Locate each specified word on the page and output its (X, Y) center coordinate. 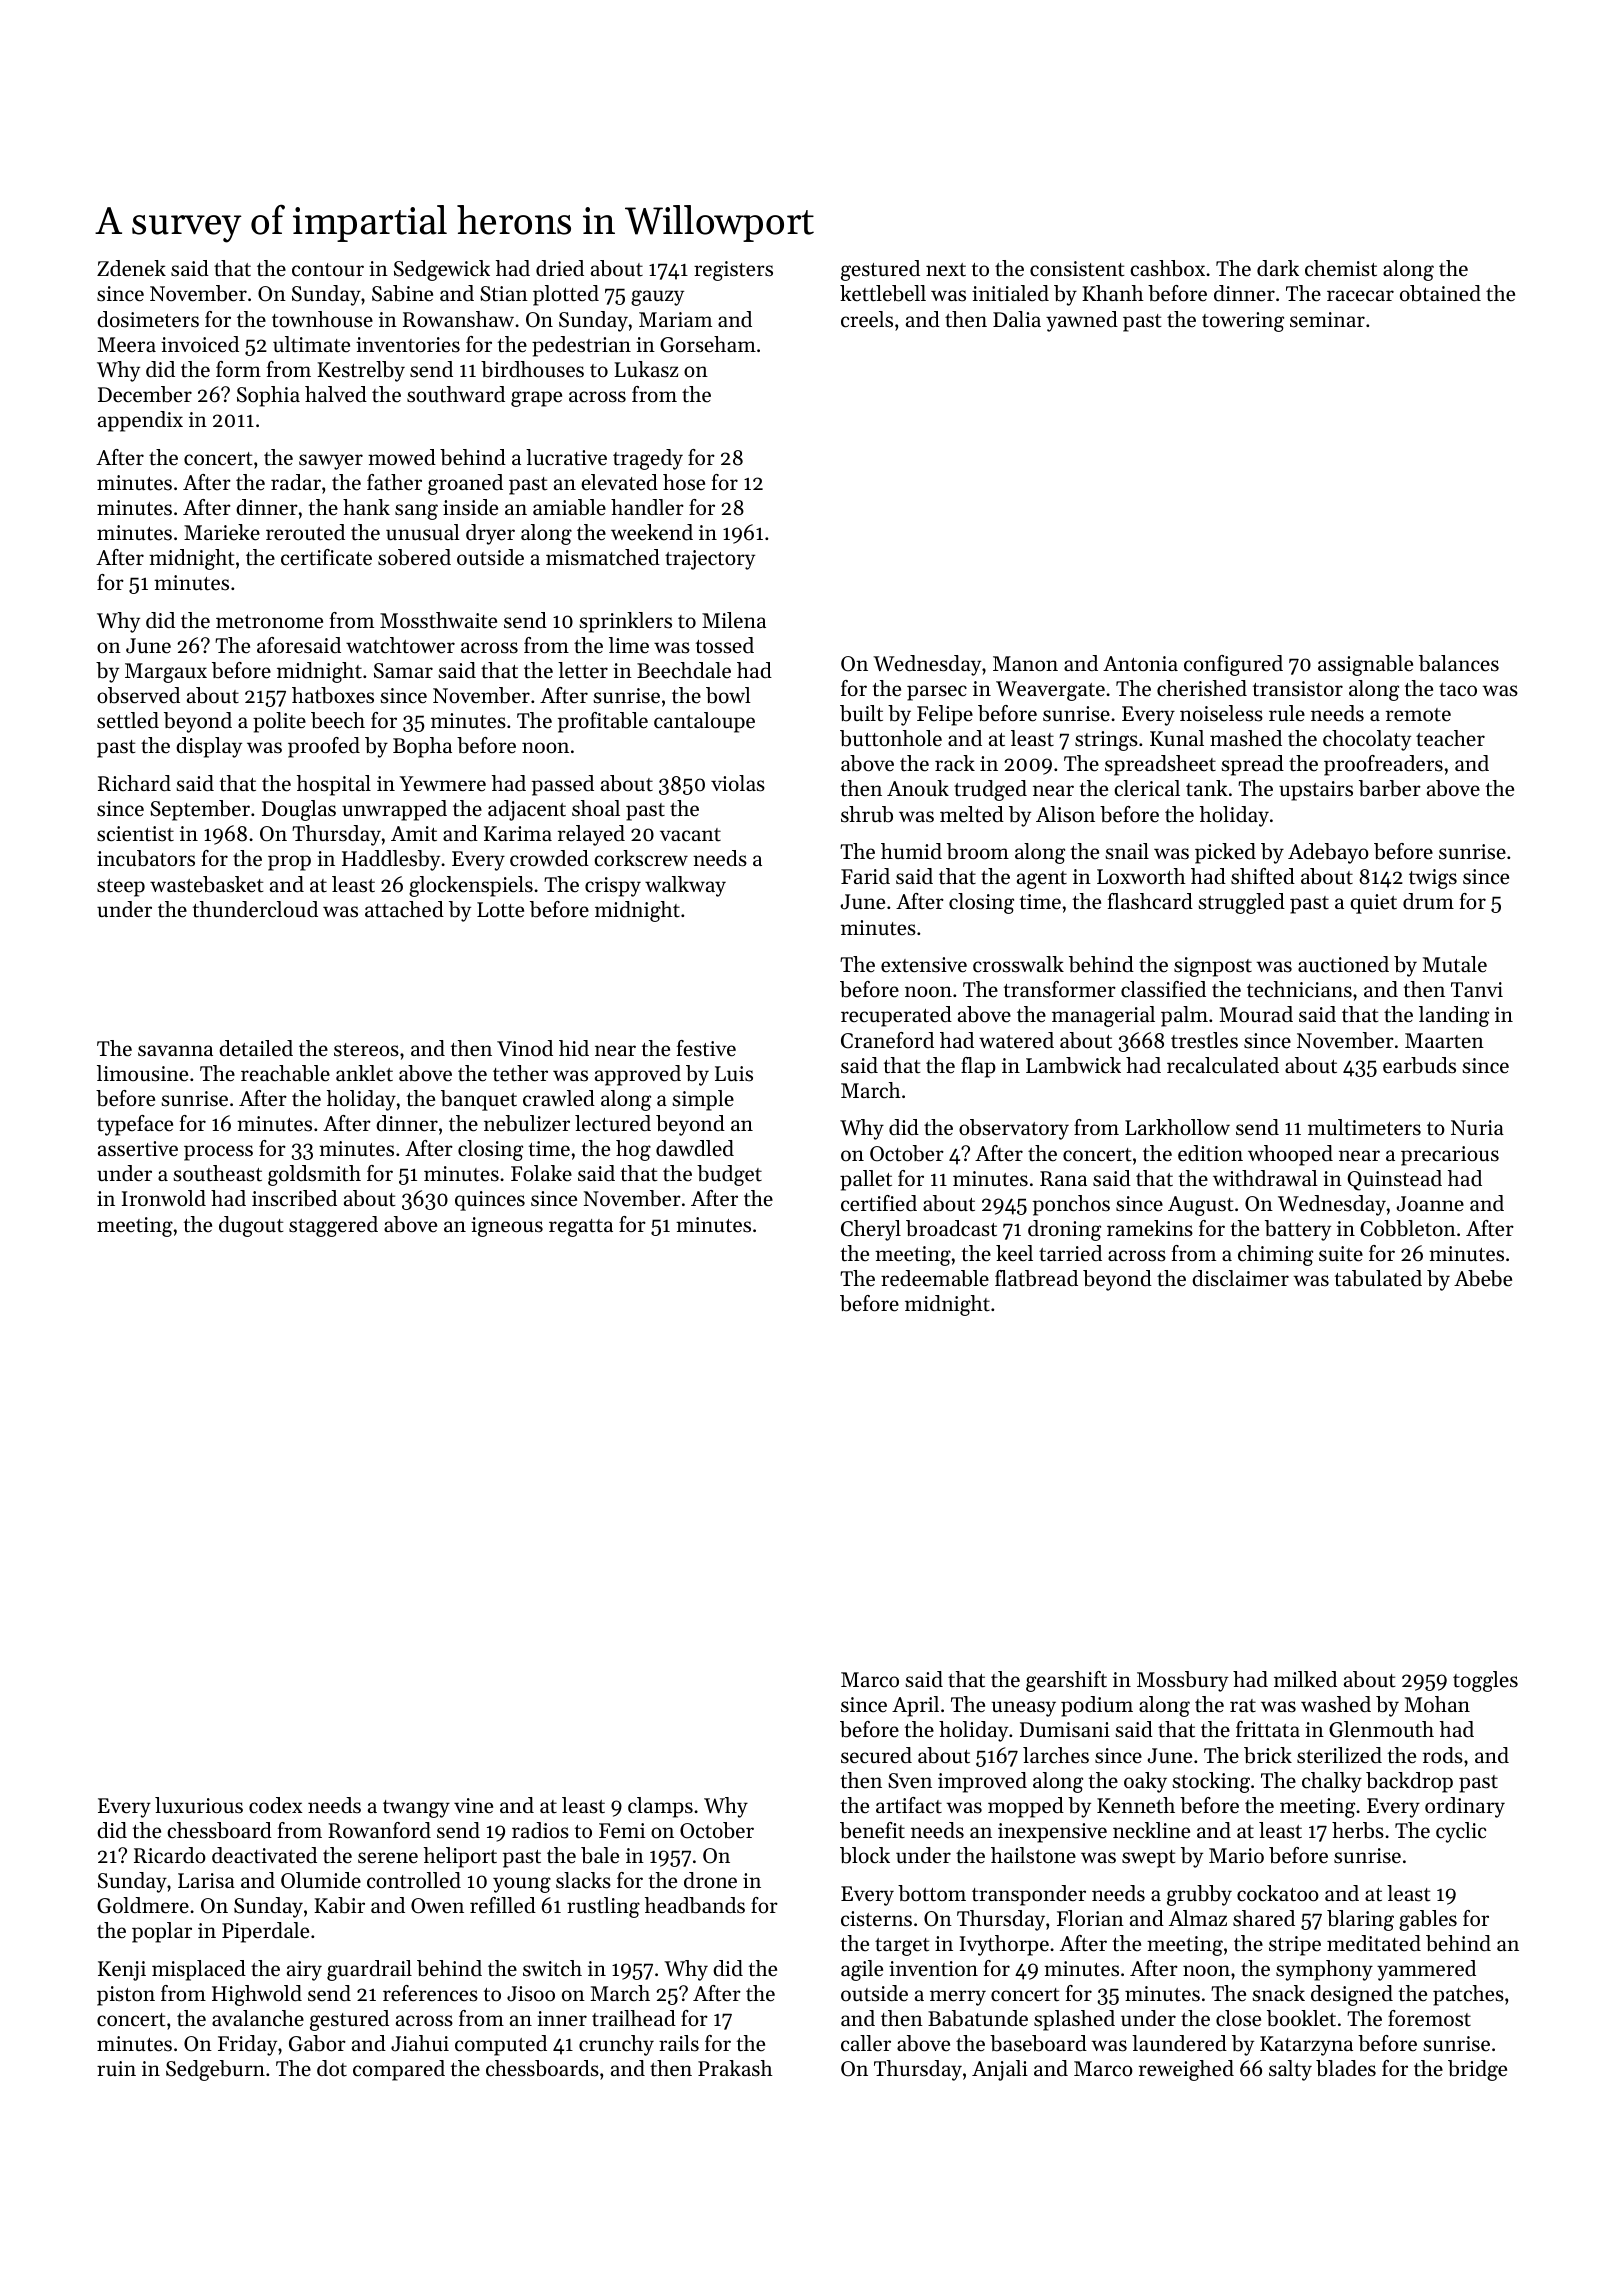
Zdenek (131, 268)
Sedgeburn (215, 2070)
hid (574, 1048)
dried (560, 268)
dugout (251, 1226)
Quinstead (1394, 1180)
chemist (1341, 268)
